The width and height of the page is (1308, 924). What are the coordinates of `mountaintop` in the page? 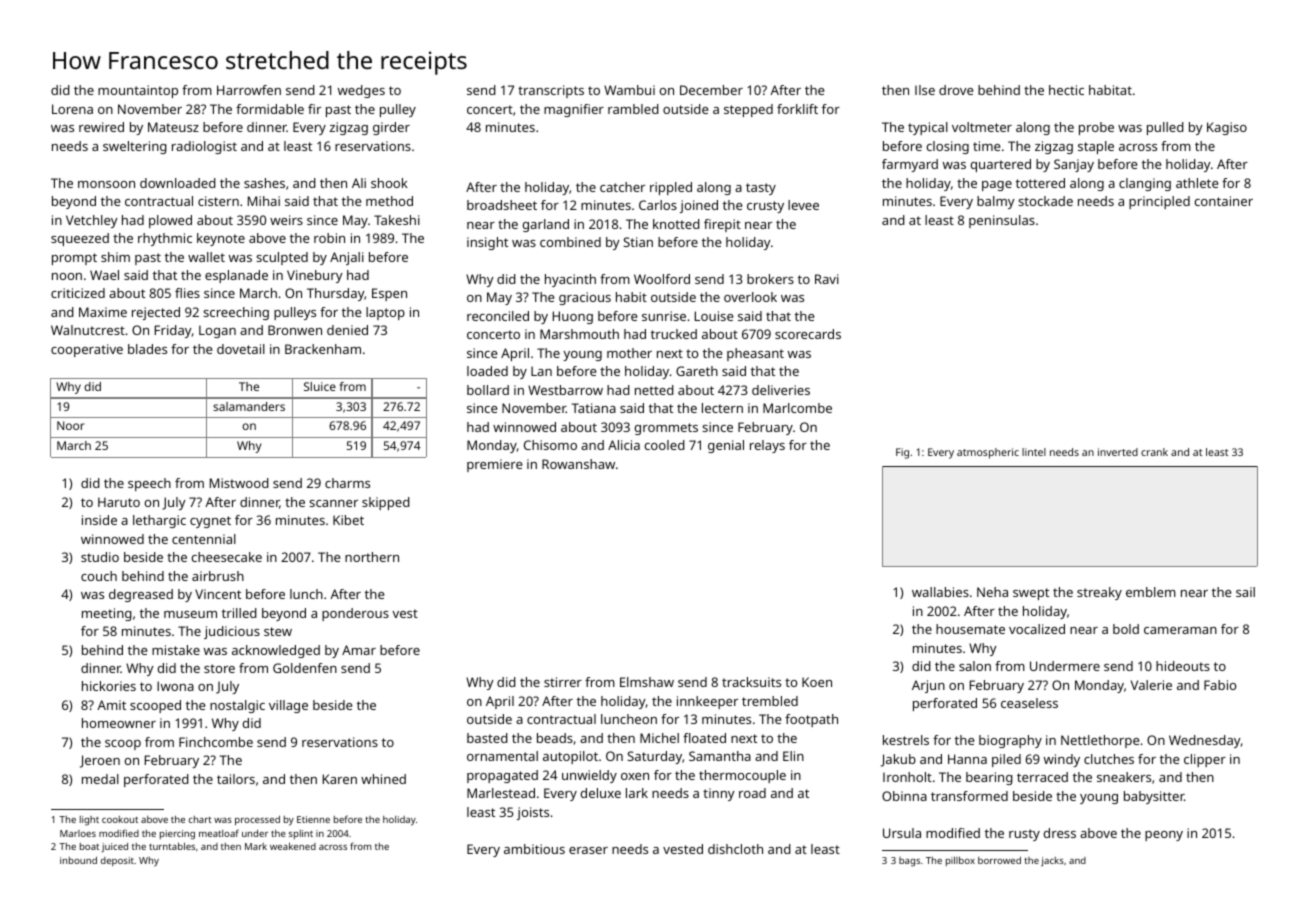 It's located at (138, 91).
